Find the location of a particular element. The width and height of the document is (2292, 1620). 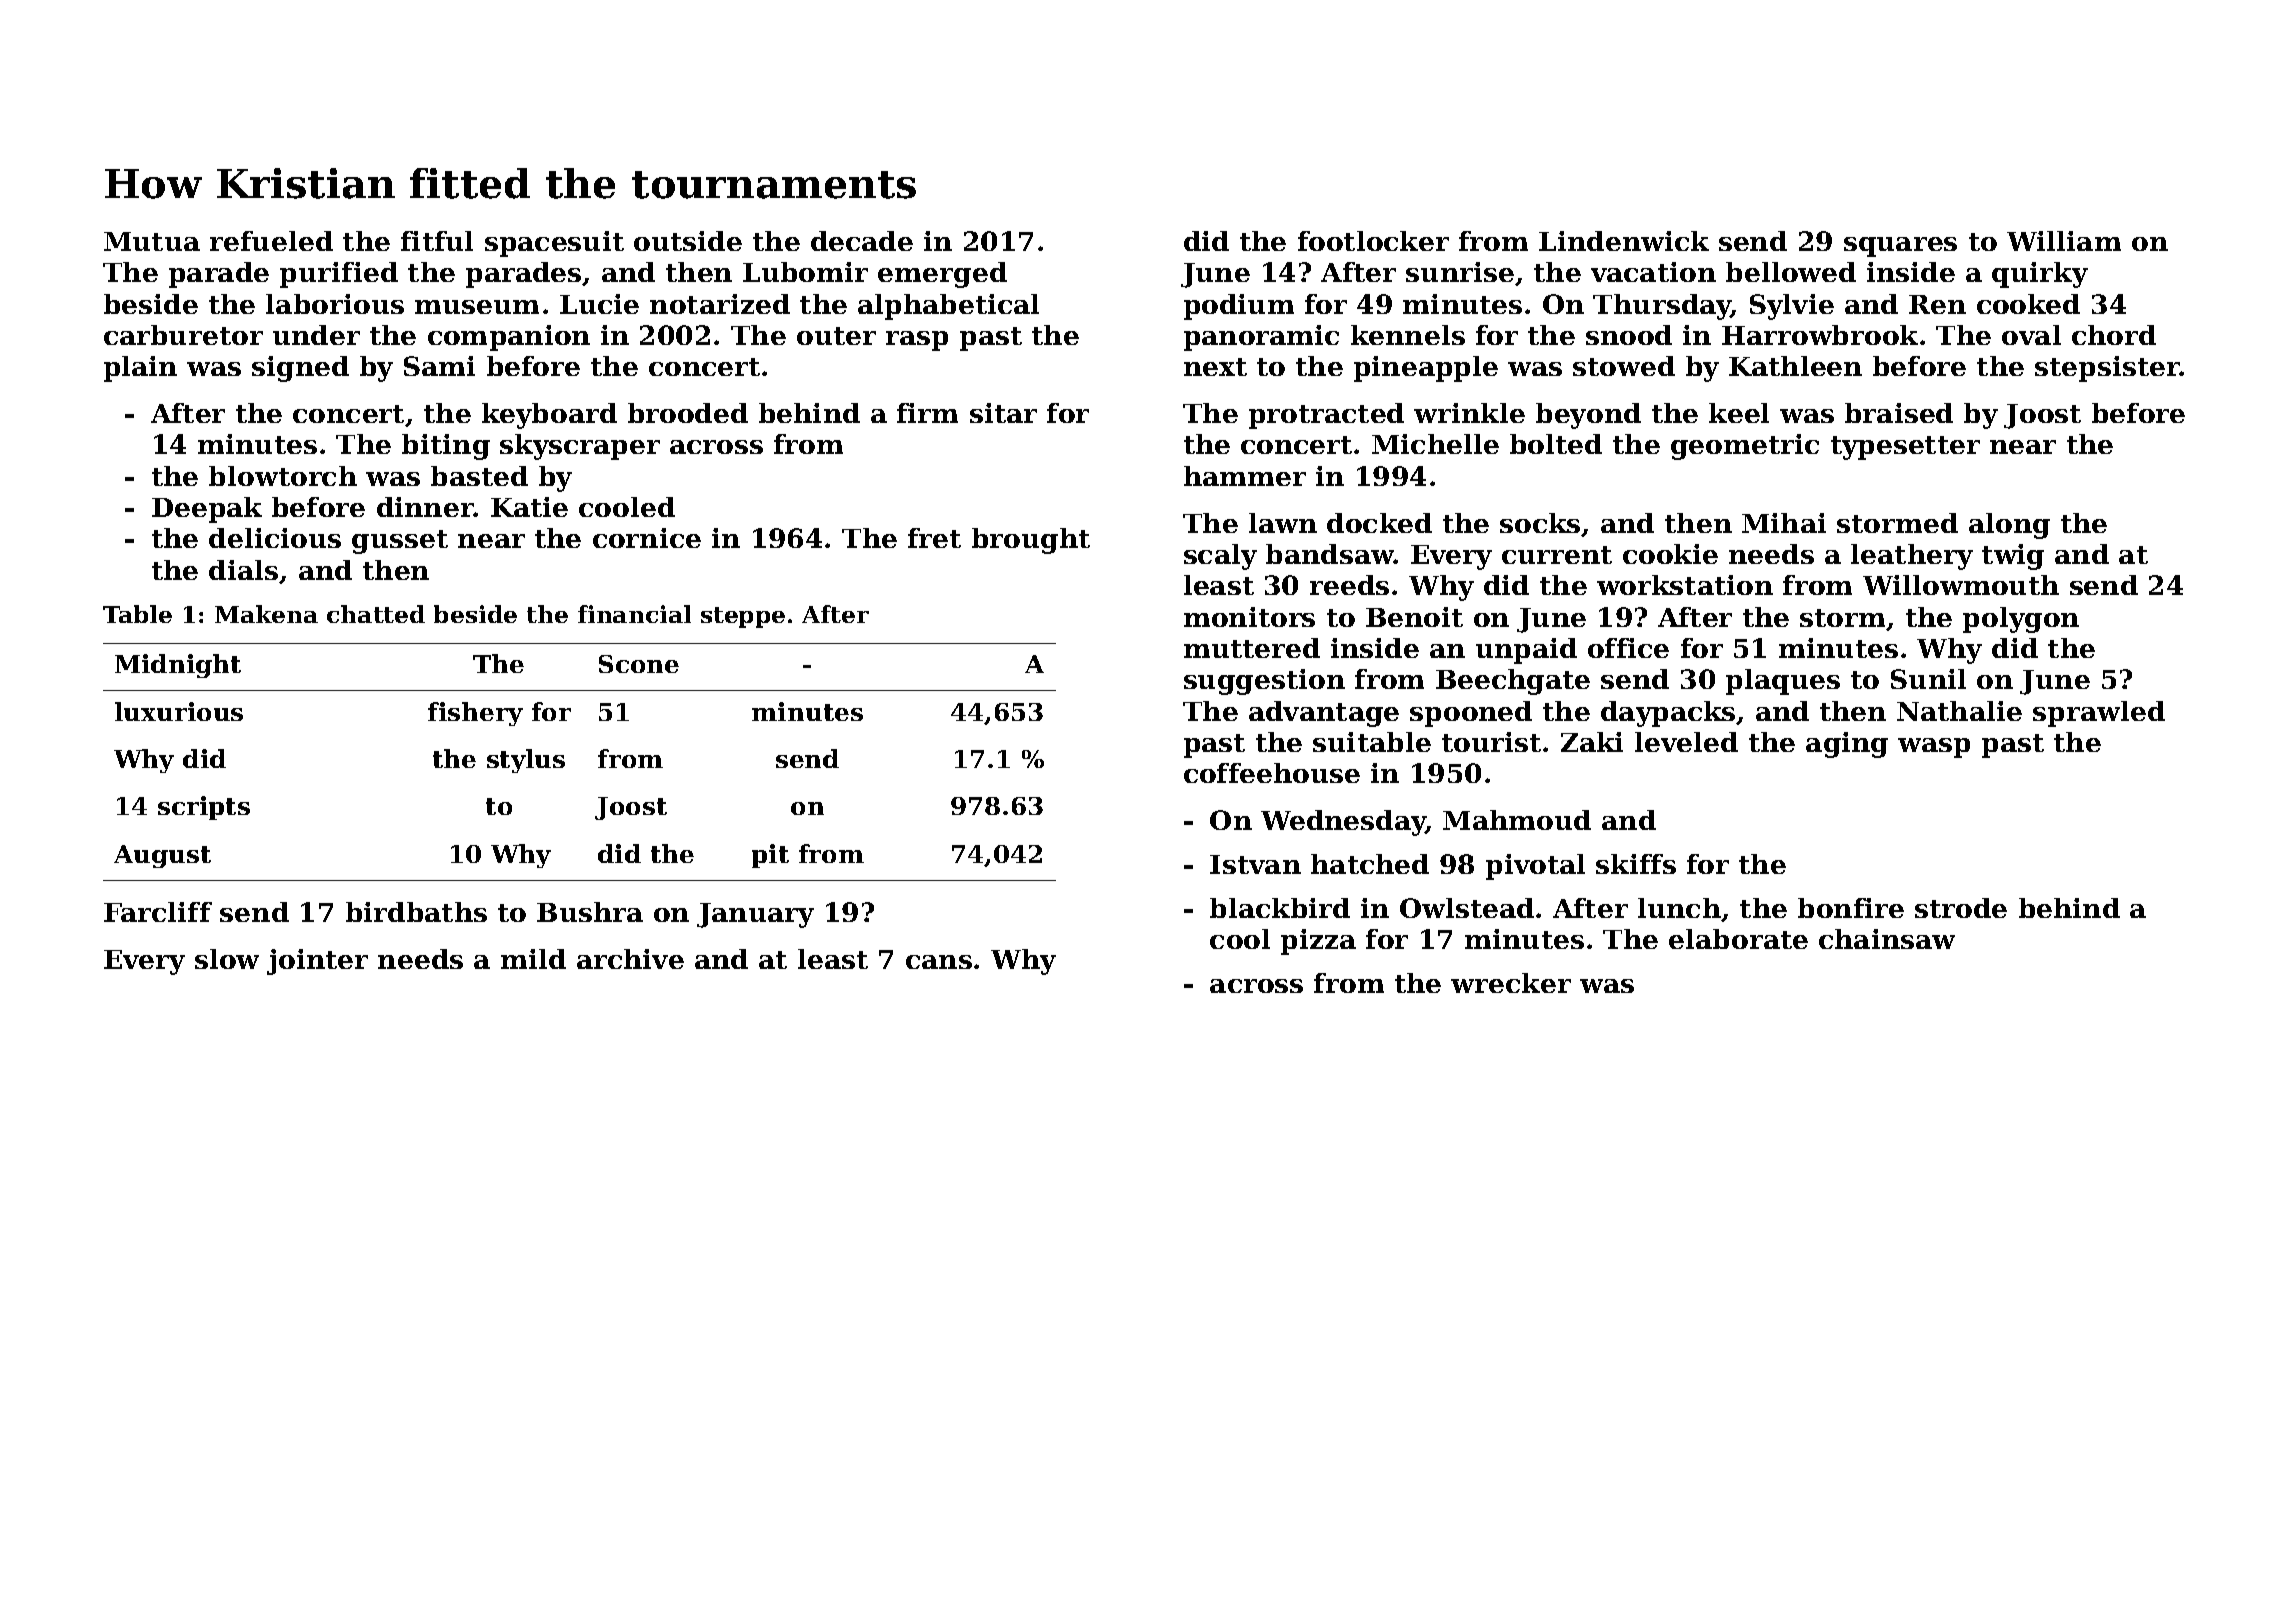

wrecker is located at coordinates (1511, 983).
